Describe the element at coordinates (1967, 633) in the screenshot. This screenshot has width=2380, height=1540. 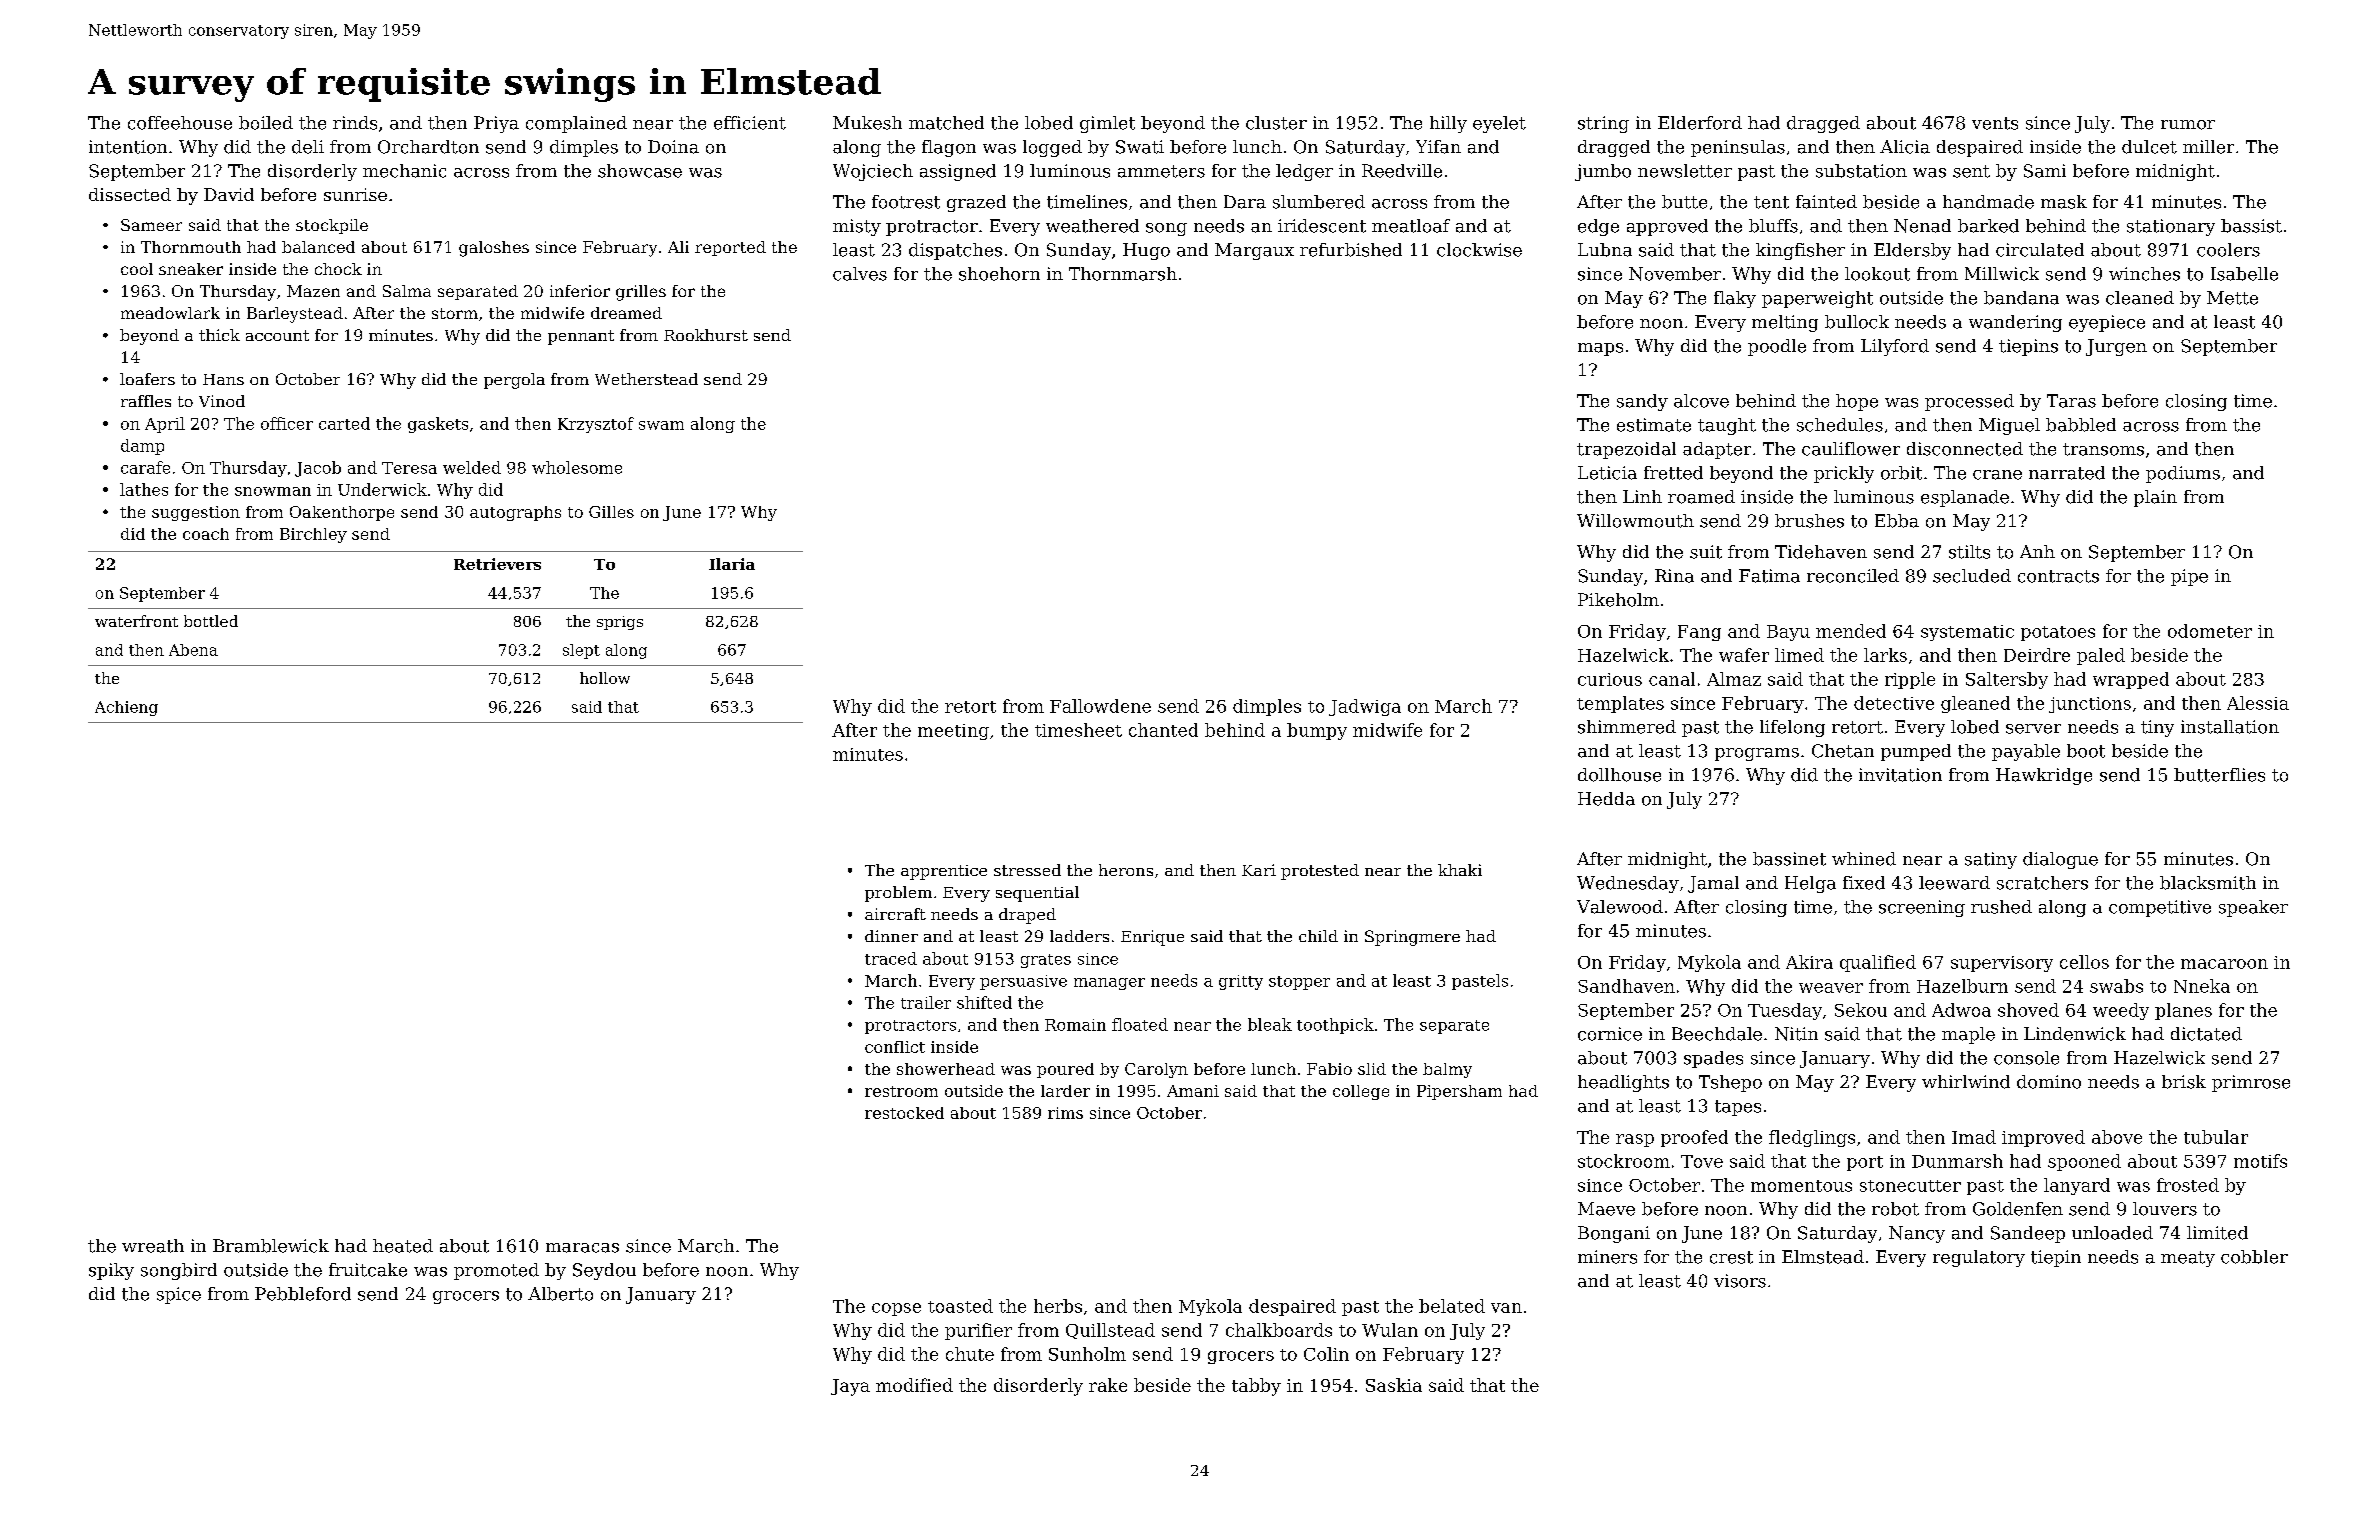
I see `systematic` at that location.
